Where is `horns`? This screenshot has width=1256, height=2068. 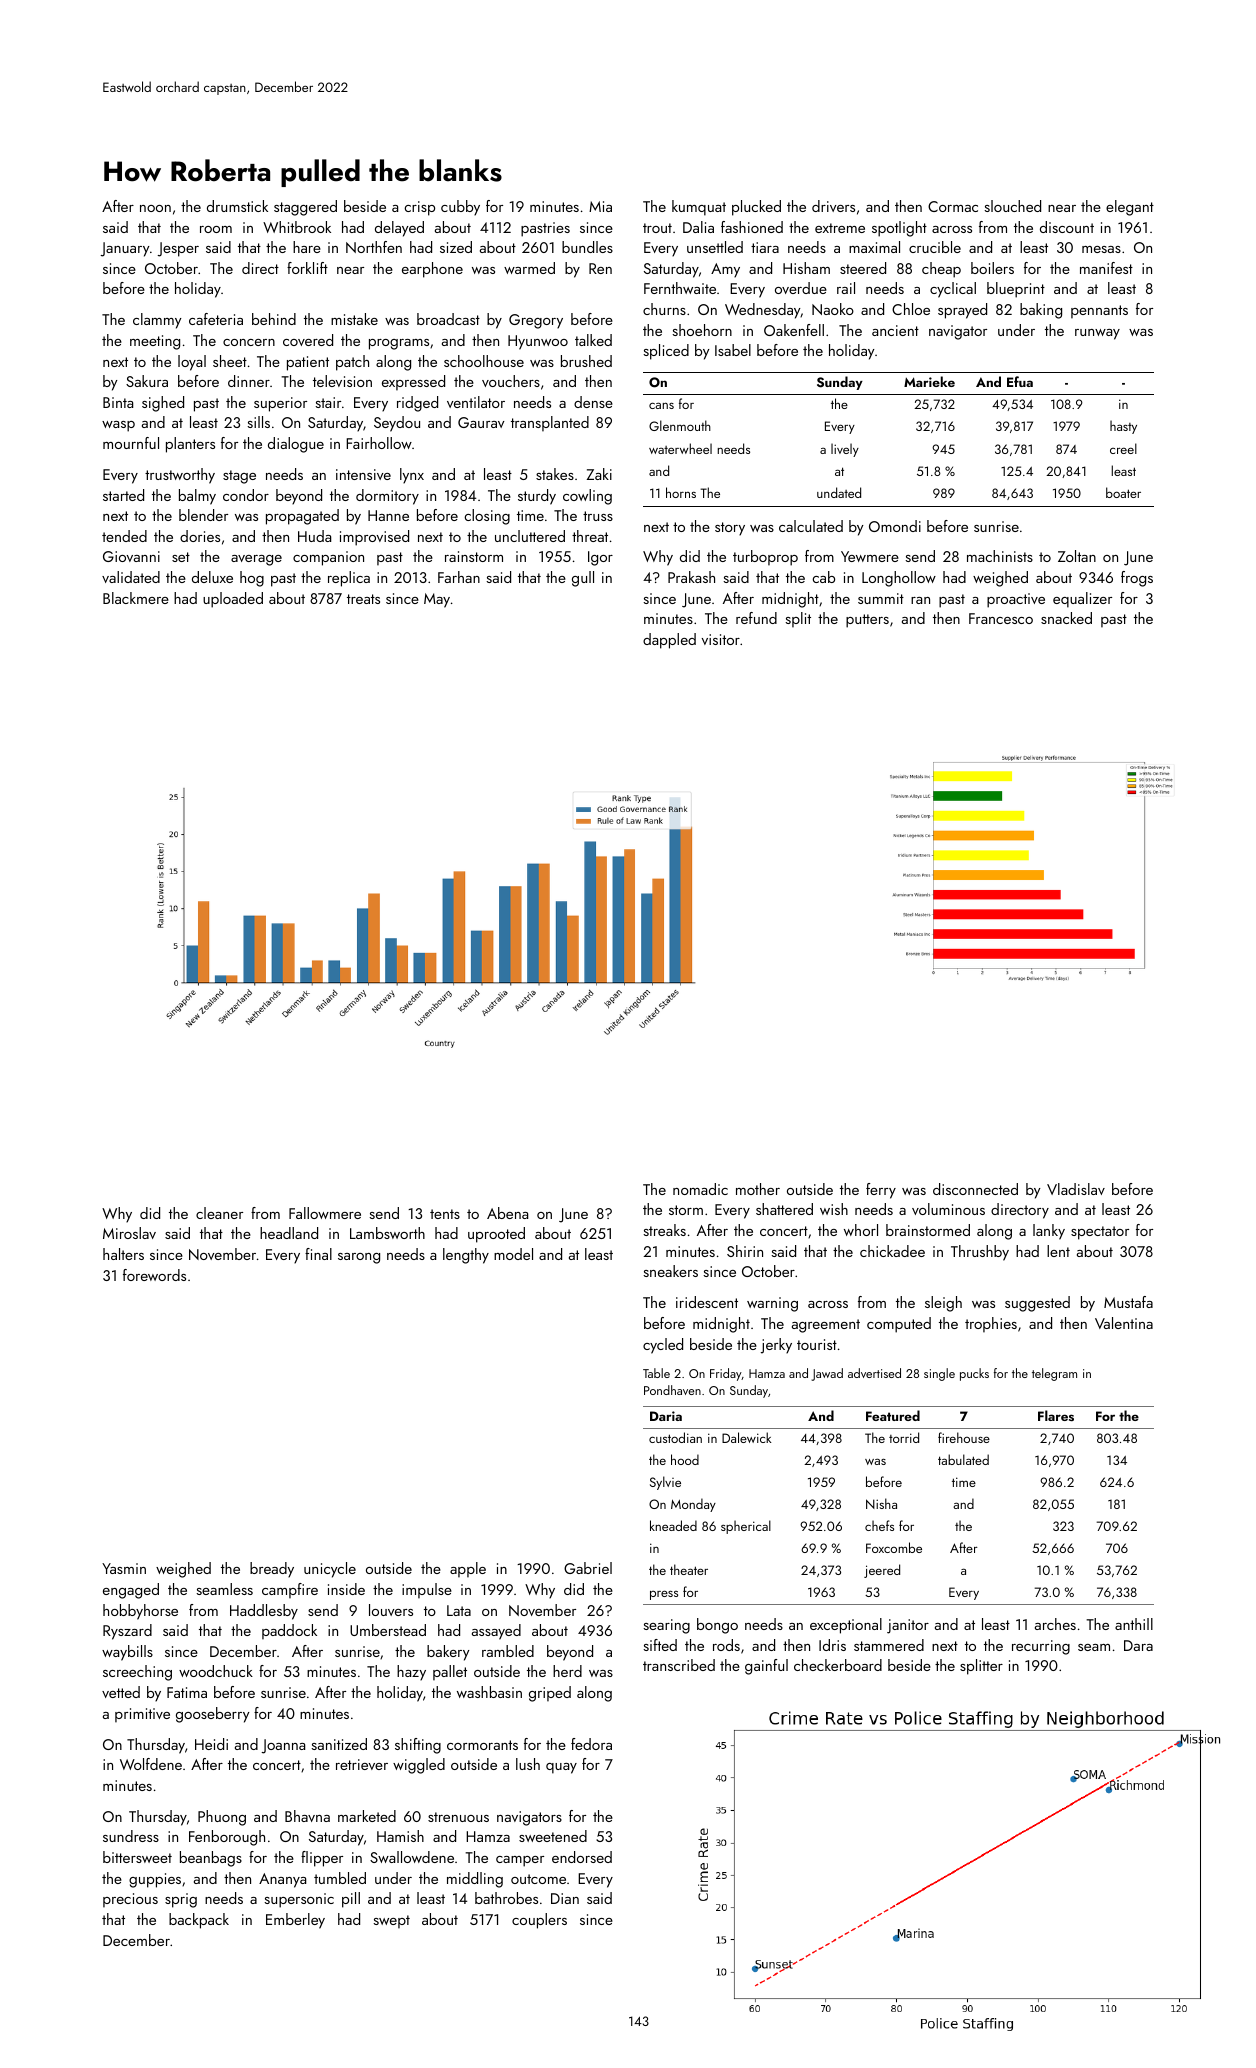
horns is located at coordinates (681, 492).
